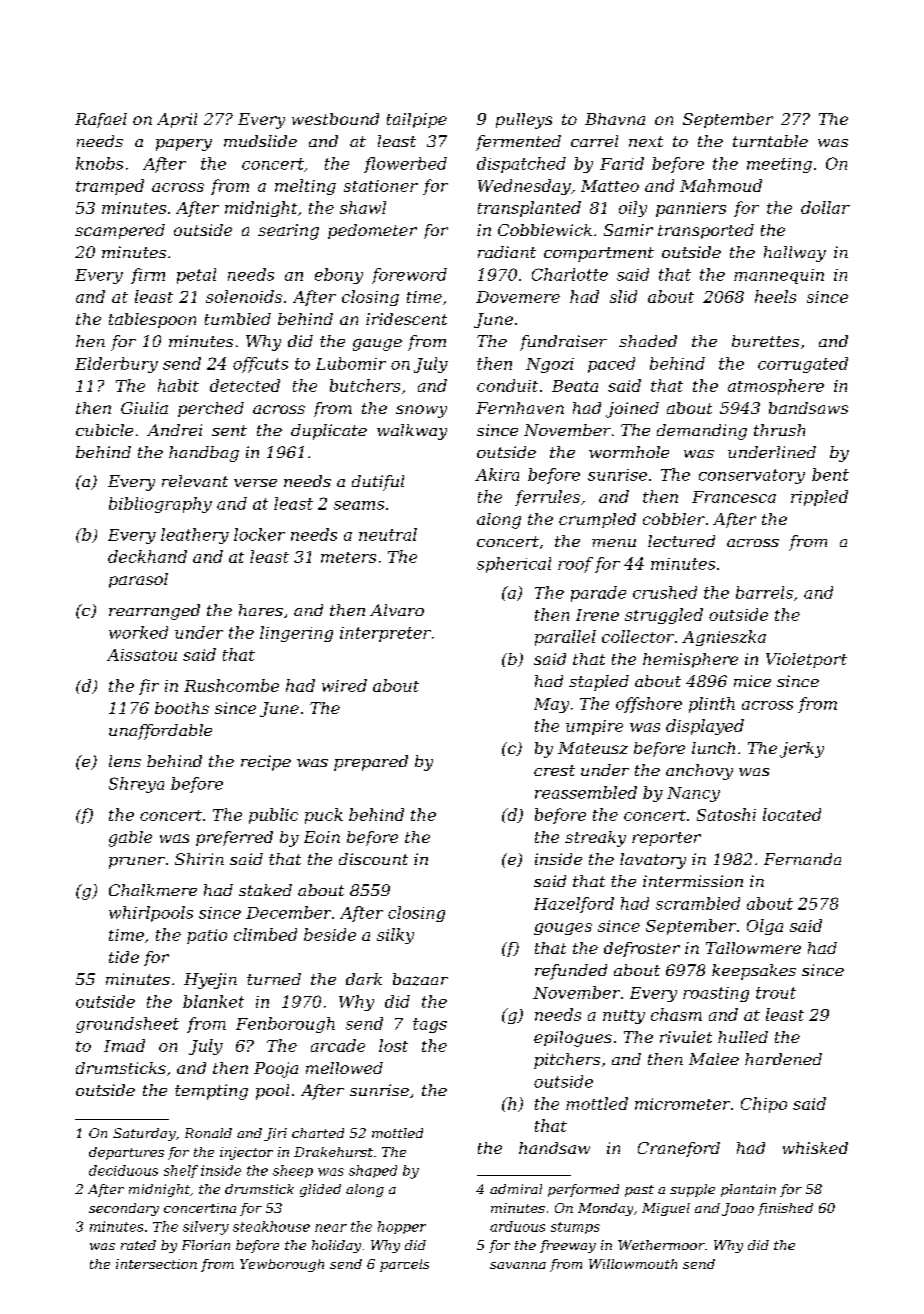  I want to click on spherical, so click(514, 565).
